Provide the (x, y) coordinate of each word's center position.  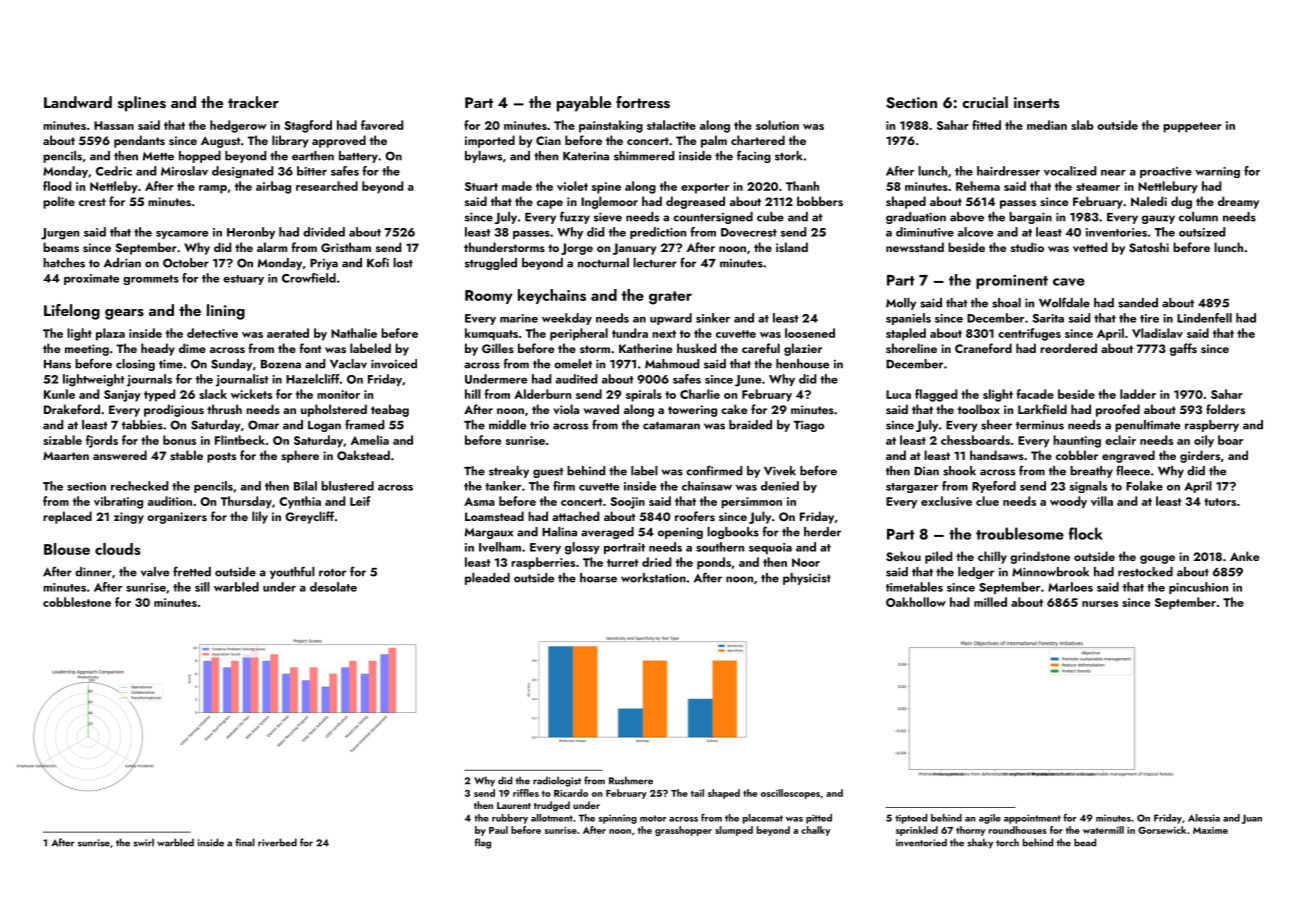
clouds (118, 549)
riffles (526, 793)
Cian (548, 140)
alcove (975, 232)
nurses (1100, 604)
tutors (1220, 502)
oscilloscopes (790, 794)
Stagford (308, 126)
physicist (807, 579)
